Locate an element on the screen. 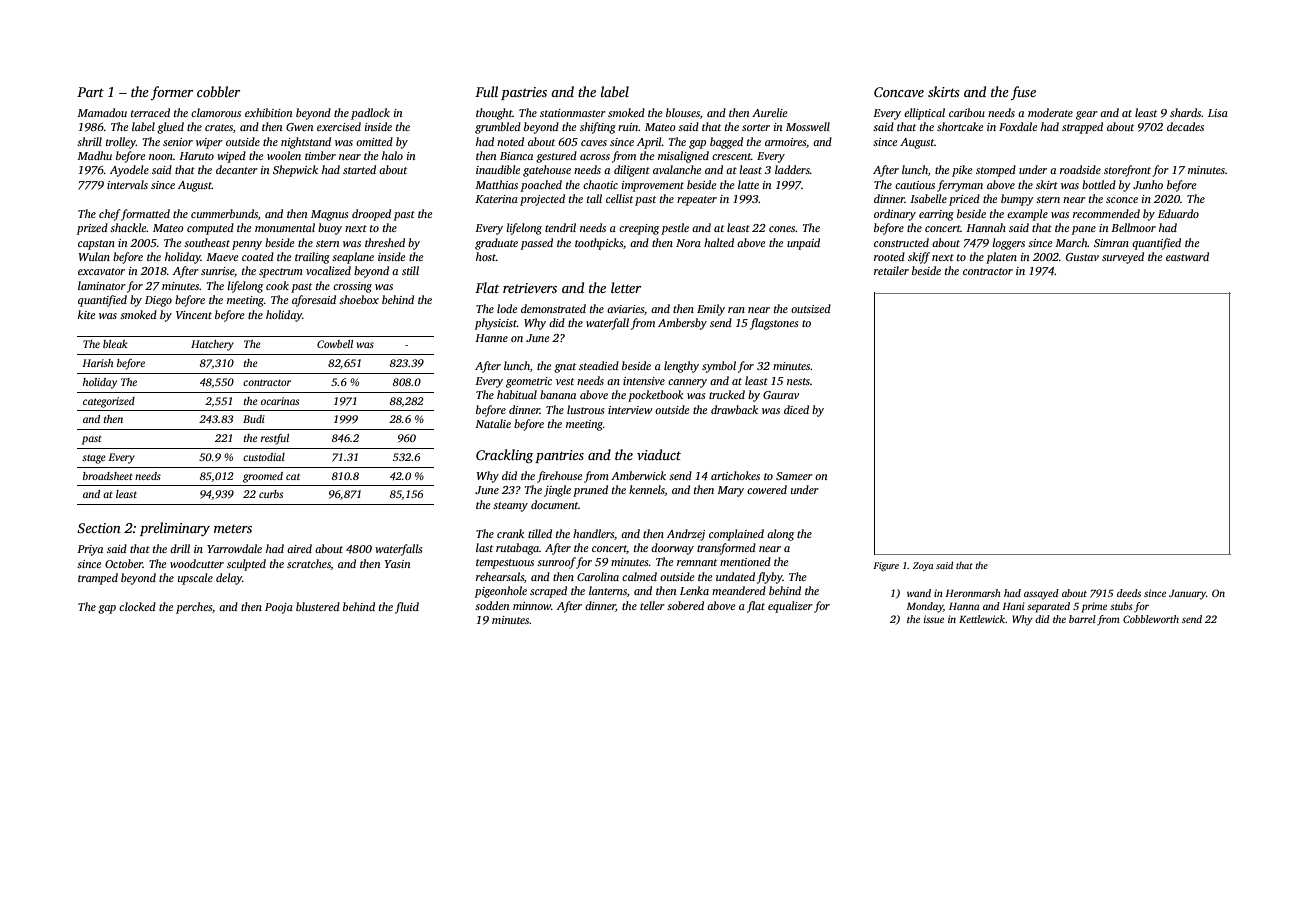  blustered is located at coordinates (318, 606).
